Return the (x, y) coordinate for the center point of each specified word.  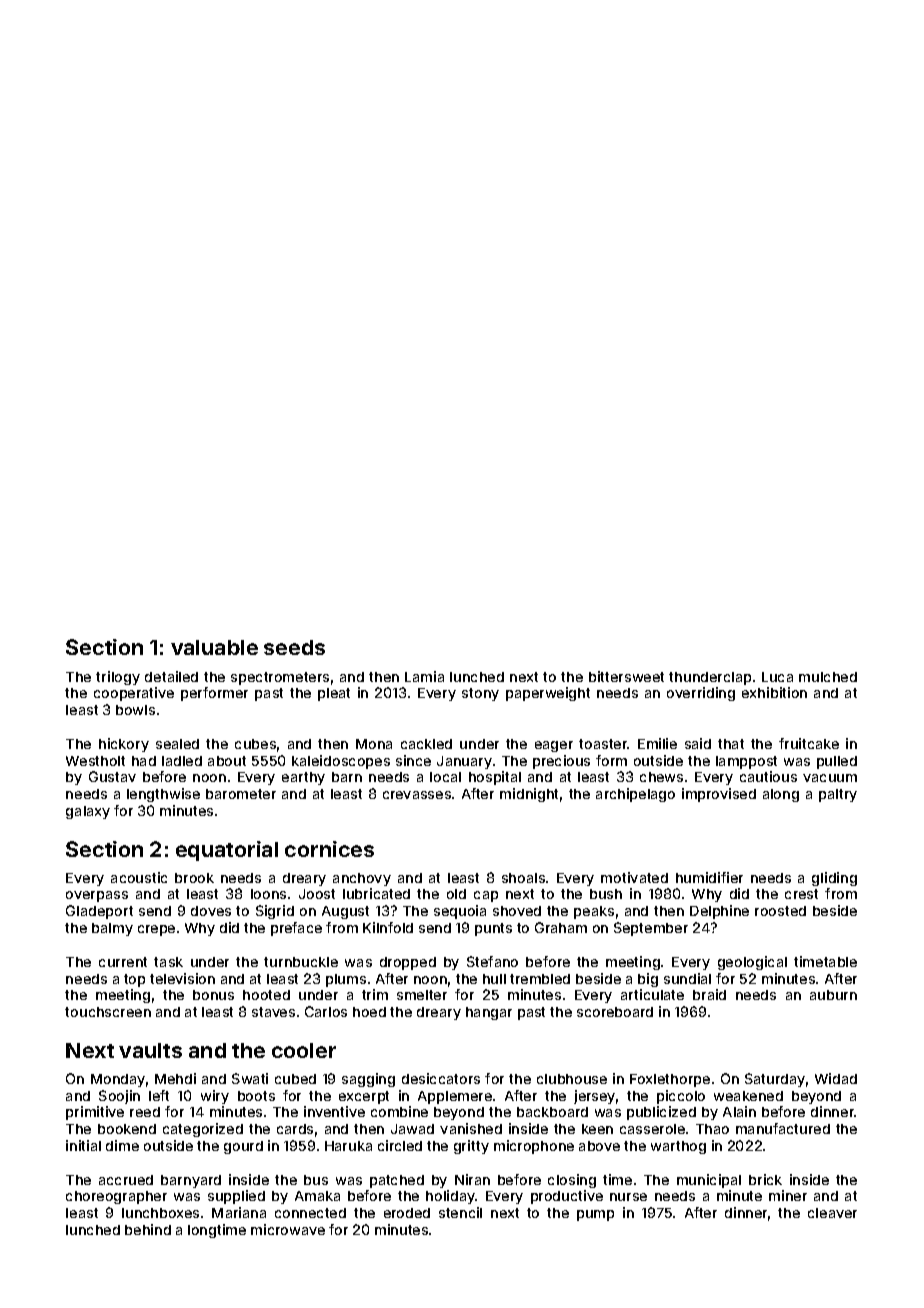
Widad (836, 1078)
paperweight (548, 694)
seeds (294, 647)
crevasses (417, 795)
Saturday (775, 1080)
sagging (368, 1080)
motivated (634, 877)
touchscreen (108, 1012)
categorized (203, 1130)
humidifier (709, 877)
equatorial (227, 851)
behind (148, 1229)
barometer (241, 794)
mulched (828, 677)
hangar (489, 1013)
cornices (329, 849)
